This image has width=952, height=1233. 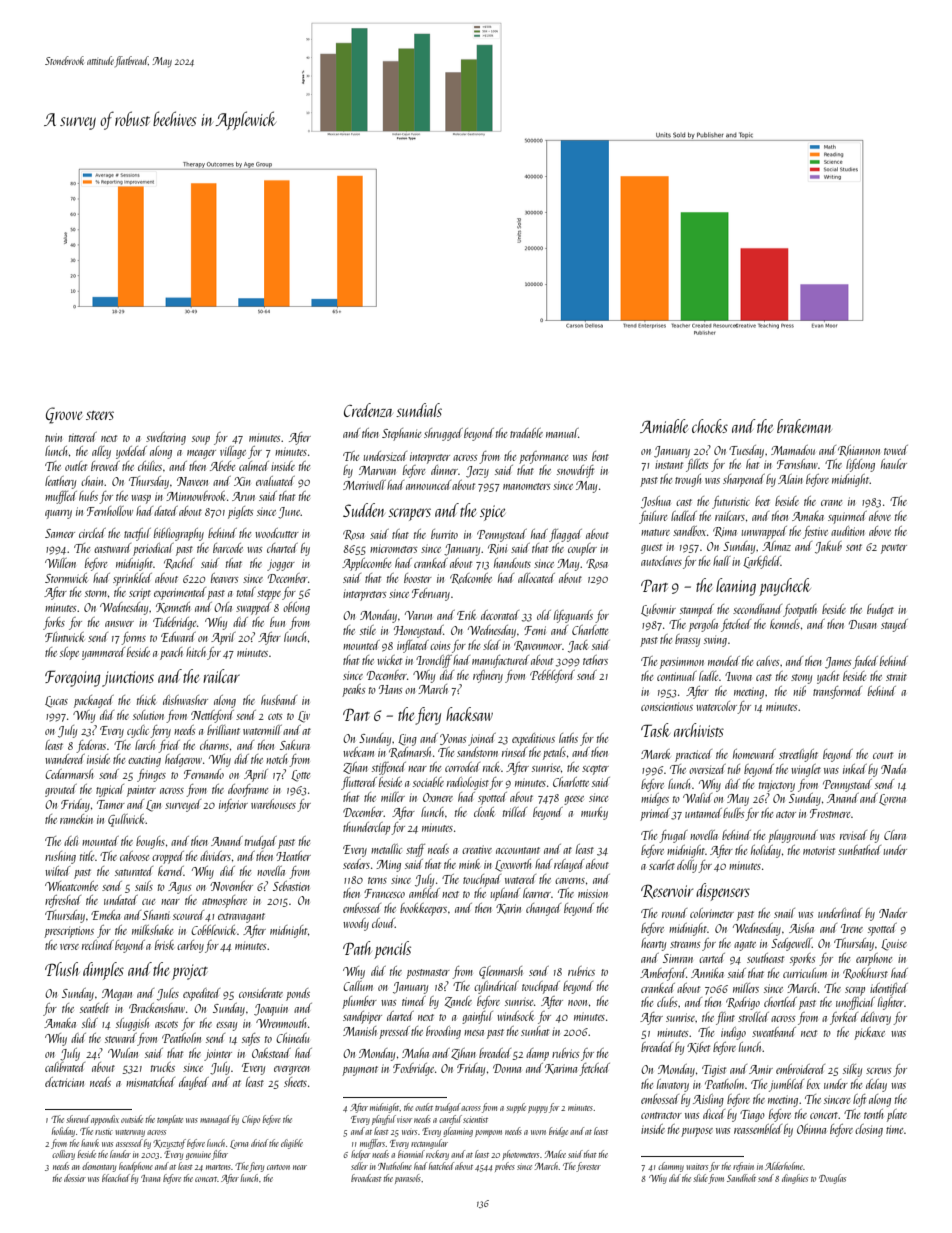 I want to click on streetlight, so click(x=798, y=755).
